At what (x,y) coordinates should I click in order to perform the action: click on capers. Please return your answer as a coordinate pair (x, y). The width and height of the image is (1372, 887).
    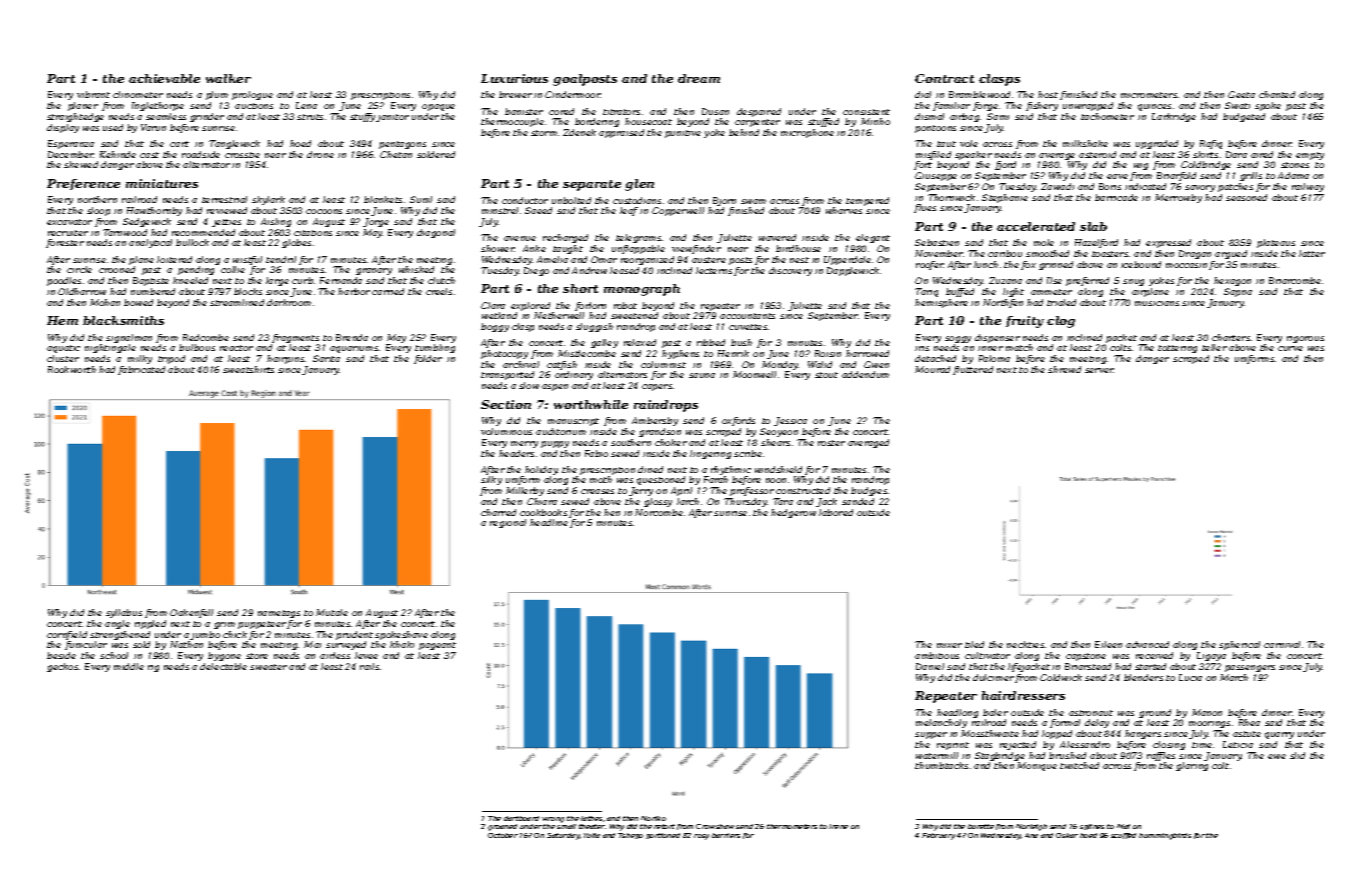
    Looking at the image, I should click on (657, 387).
